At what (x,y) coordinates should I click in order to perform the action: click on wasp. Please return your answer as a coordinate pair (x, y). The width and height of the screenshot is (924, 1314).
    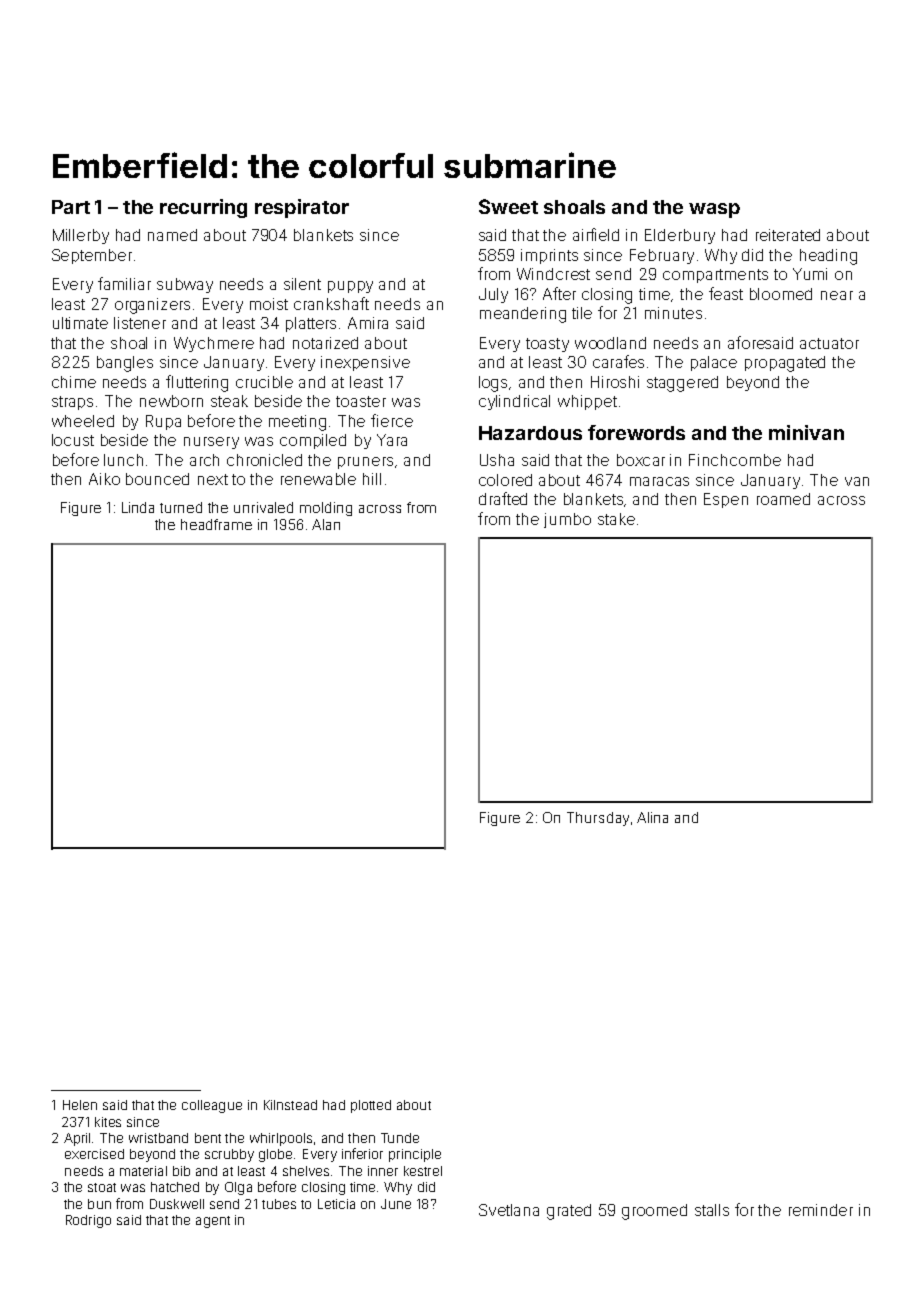
    Looking at the image, I should click on (714, 210).
